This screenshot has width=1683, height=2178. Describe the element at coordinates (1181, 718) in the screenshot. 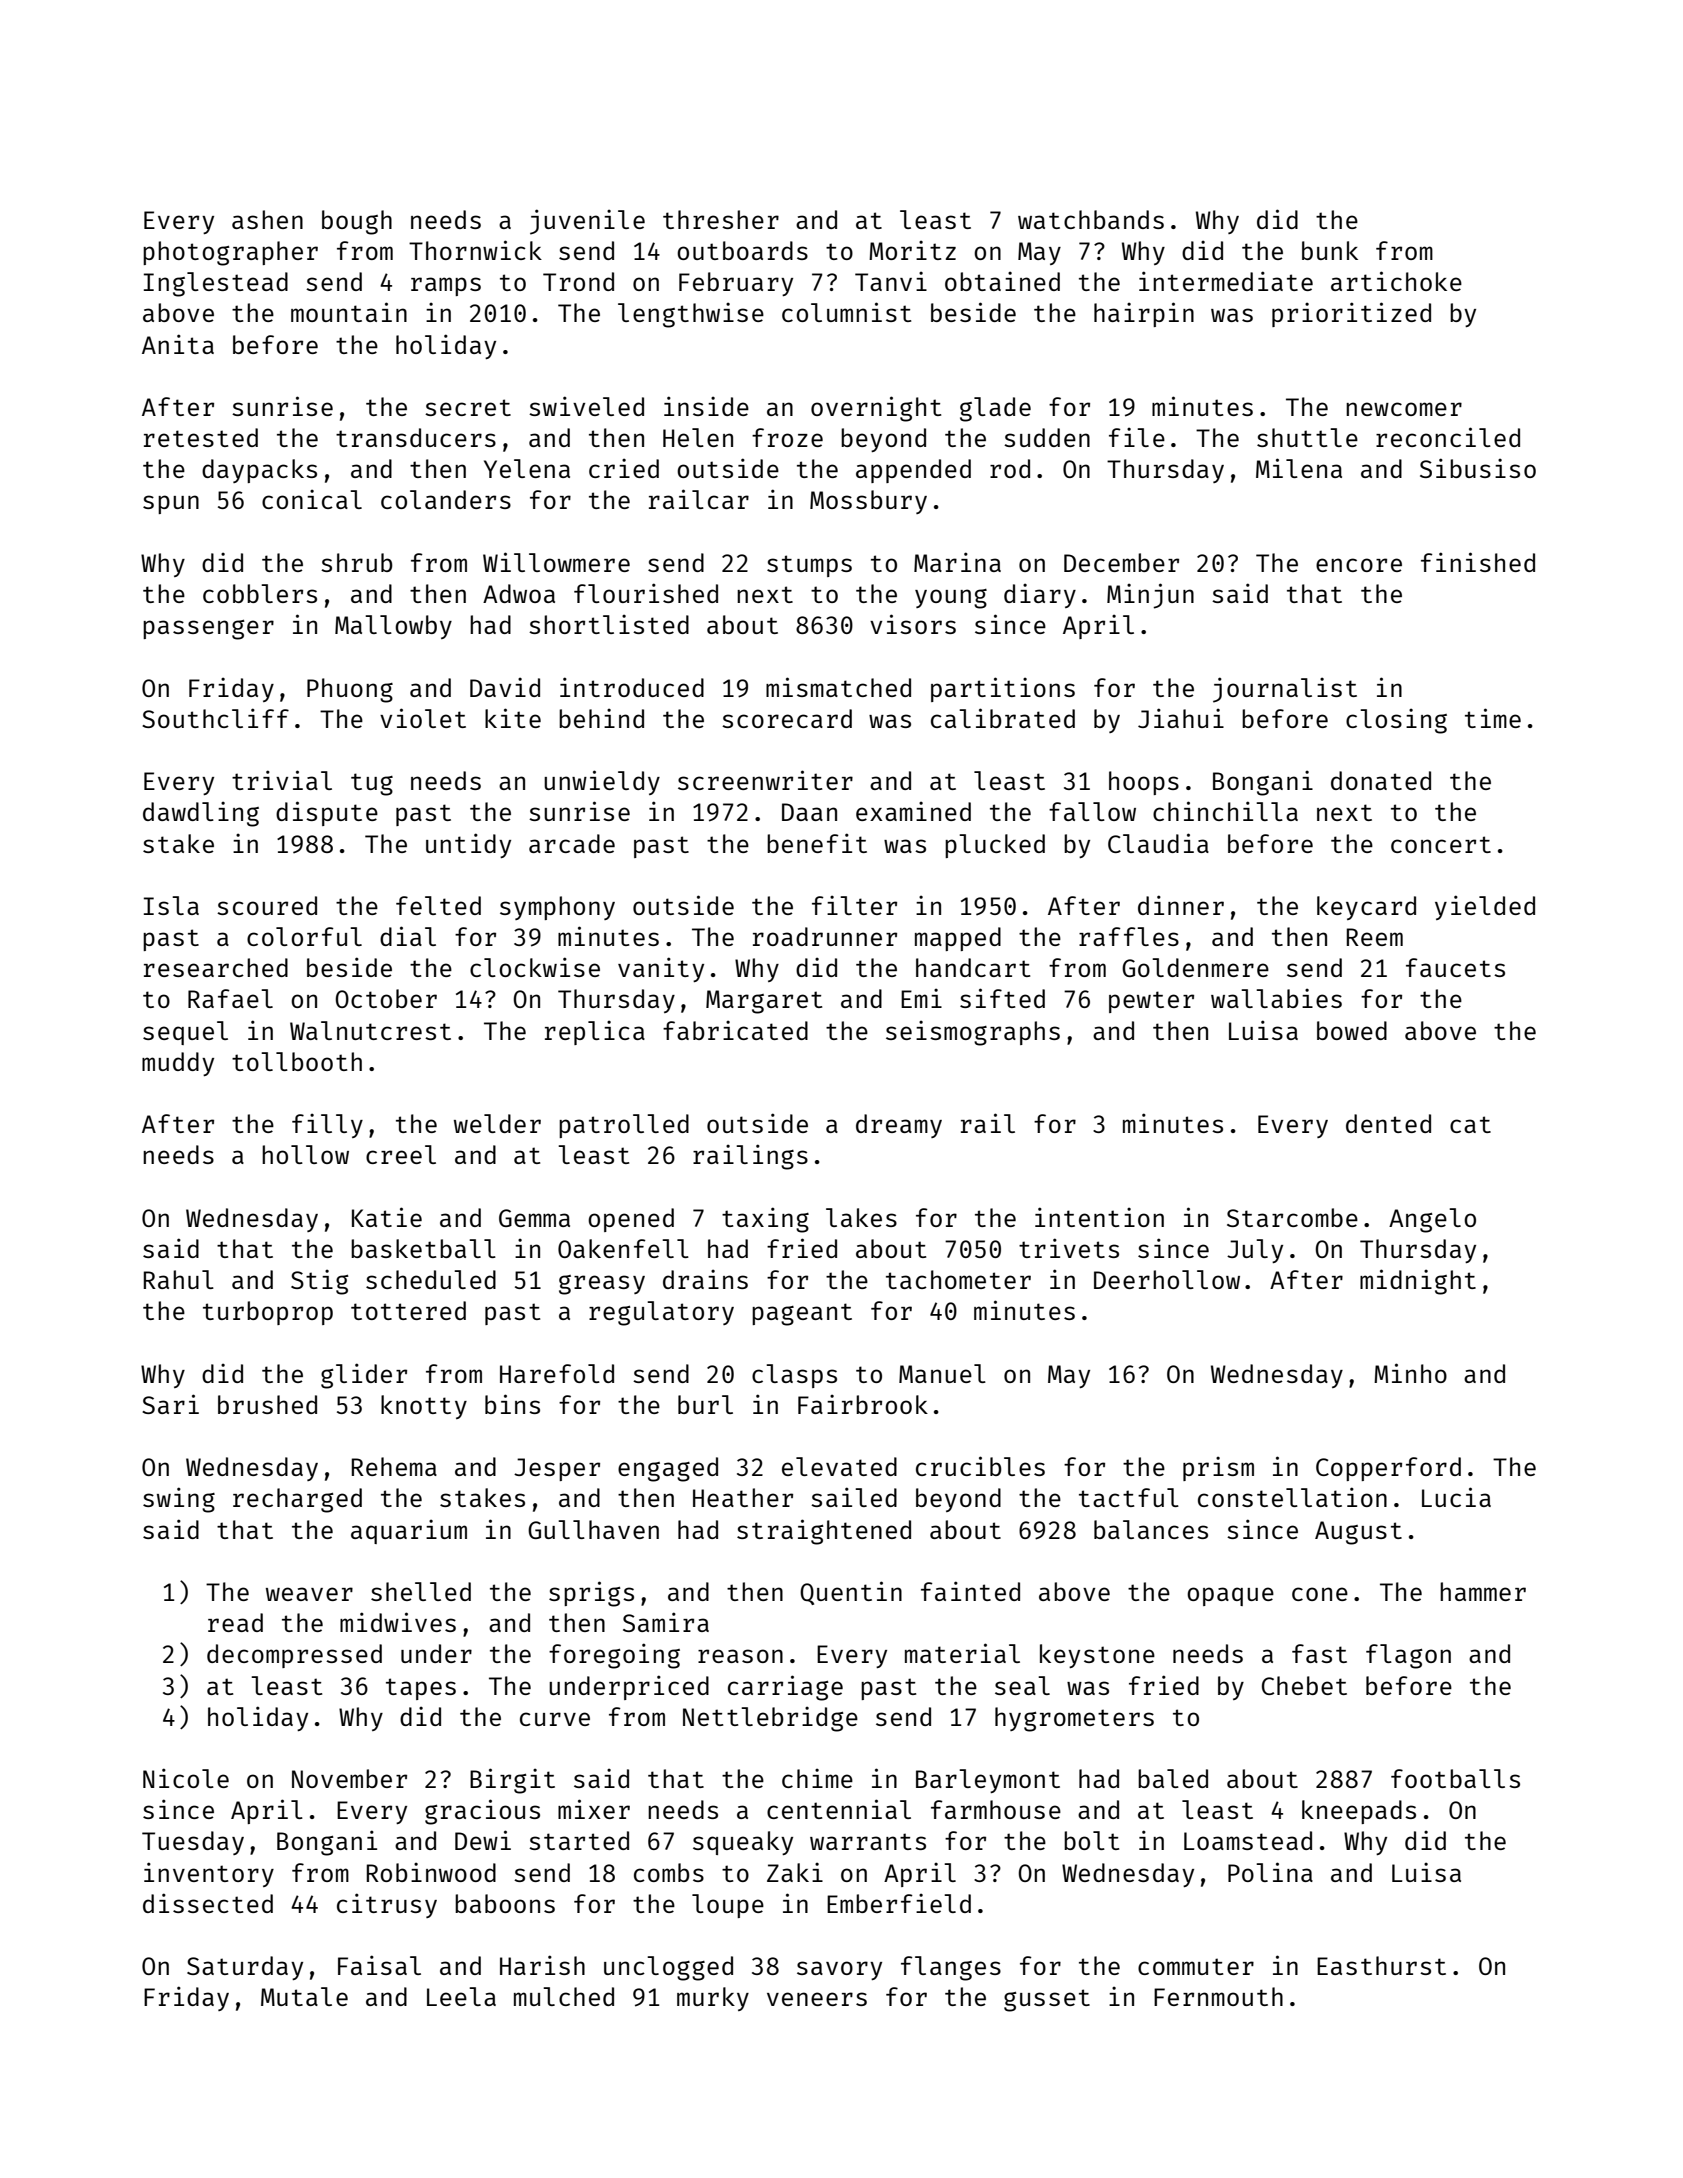

I see `Jiahui` at that location.
